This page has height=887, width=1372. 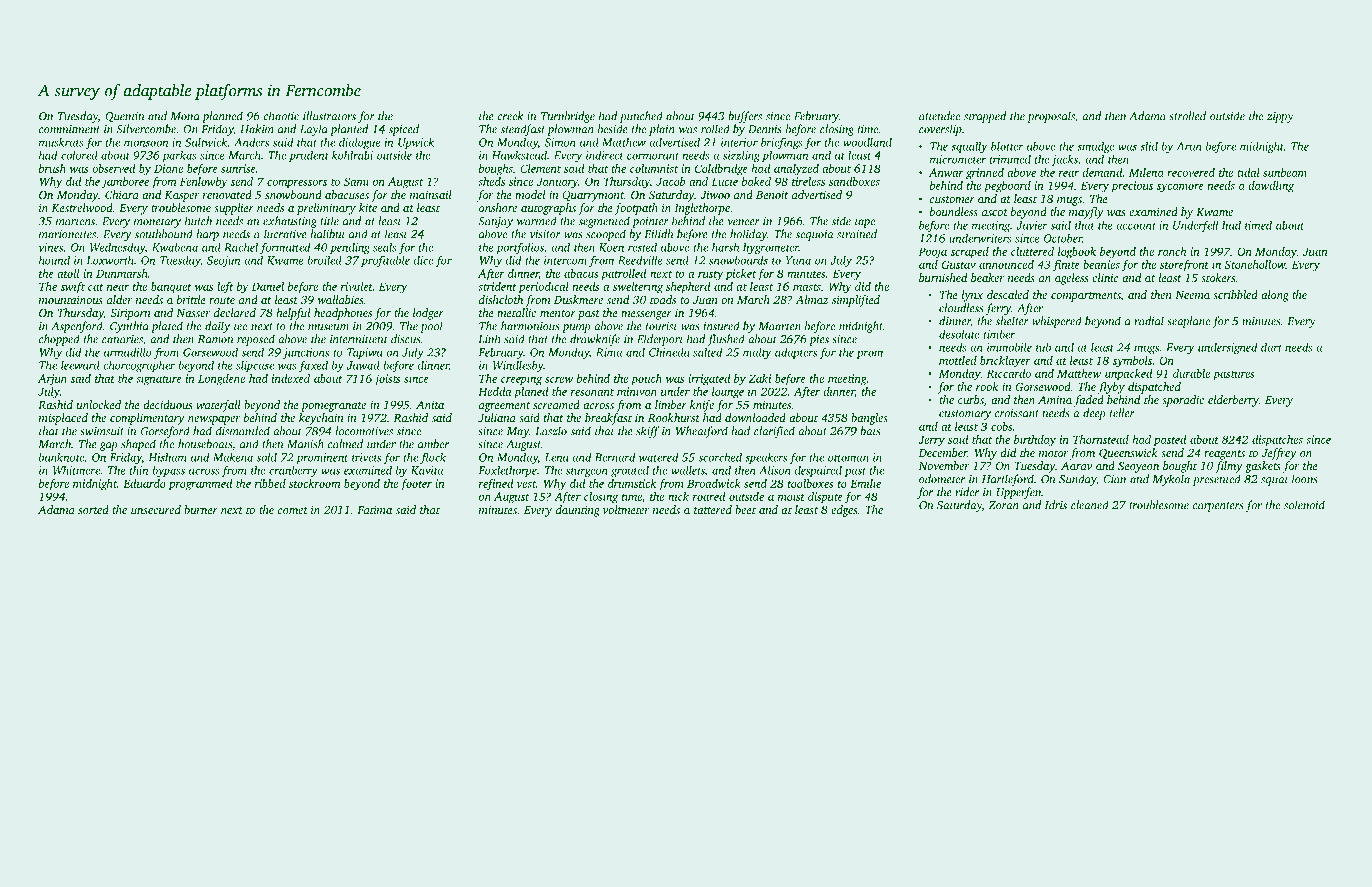 I want to click on briefings, so click(x=782, y=143).
